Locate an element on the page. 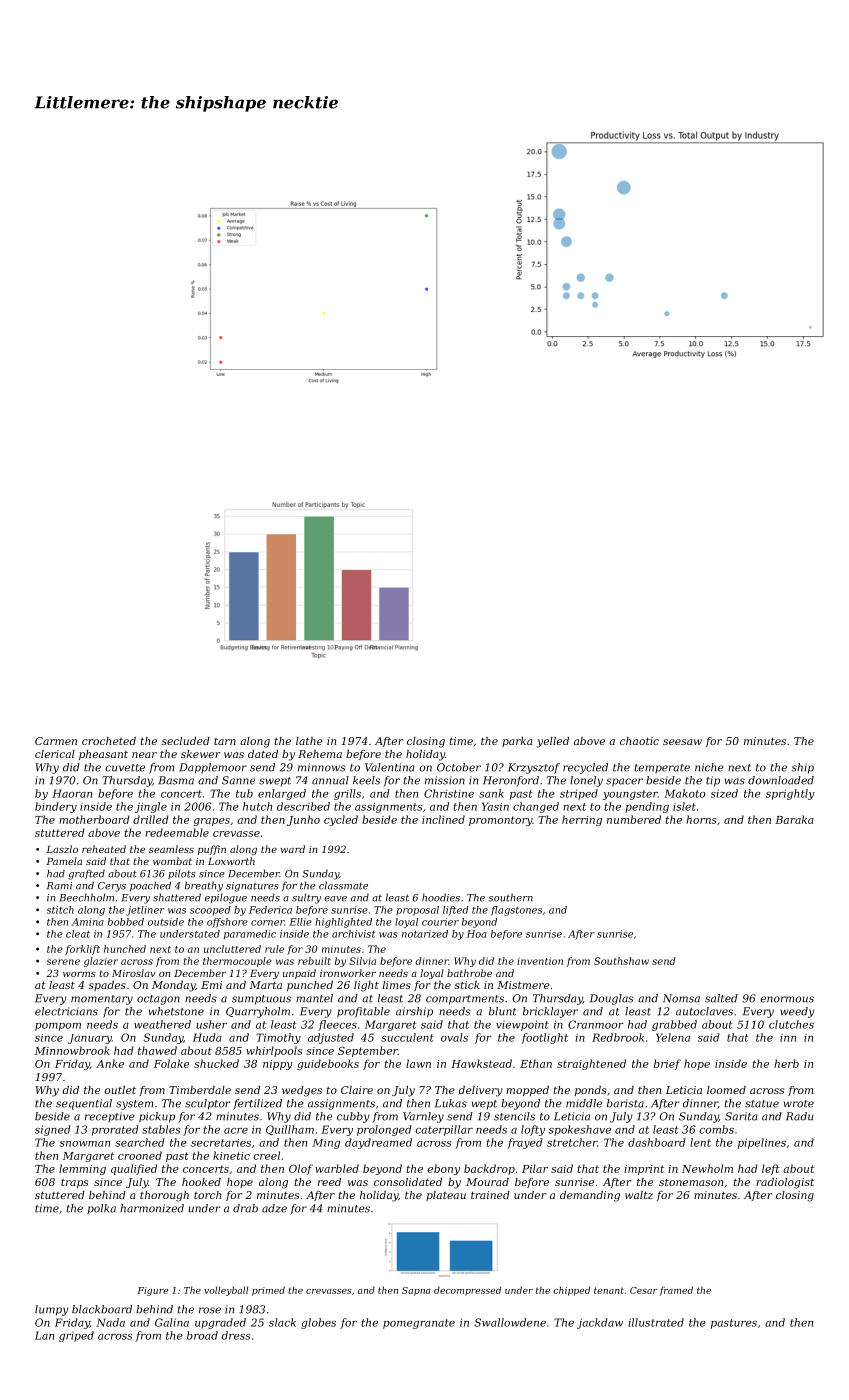 This page has width=849, height=1400. Sapna is located at coordinates (416, 1291).
